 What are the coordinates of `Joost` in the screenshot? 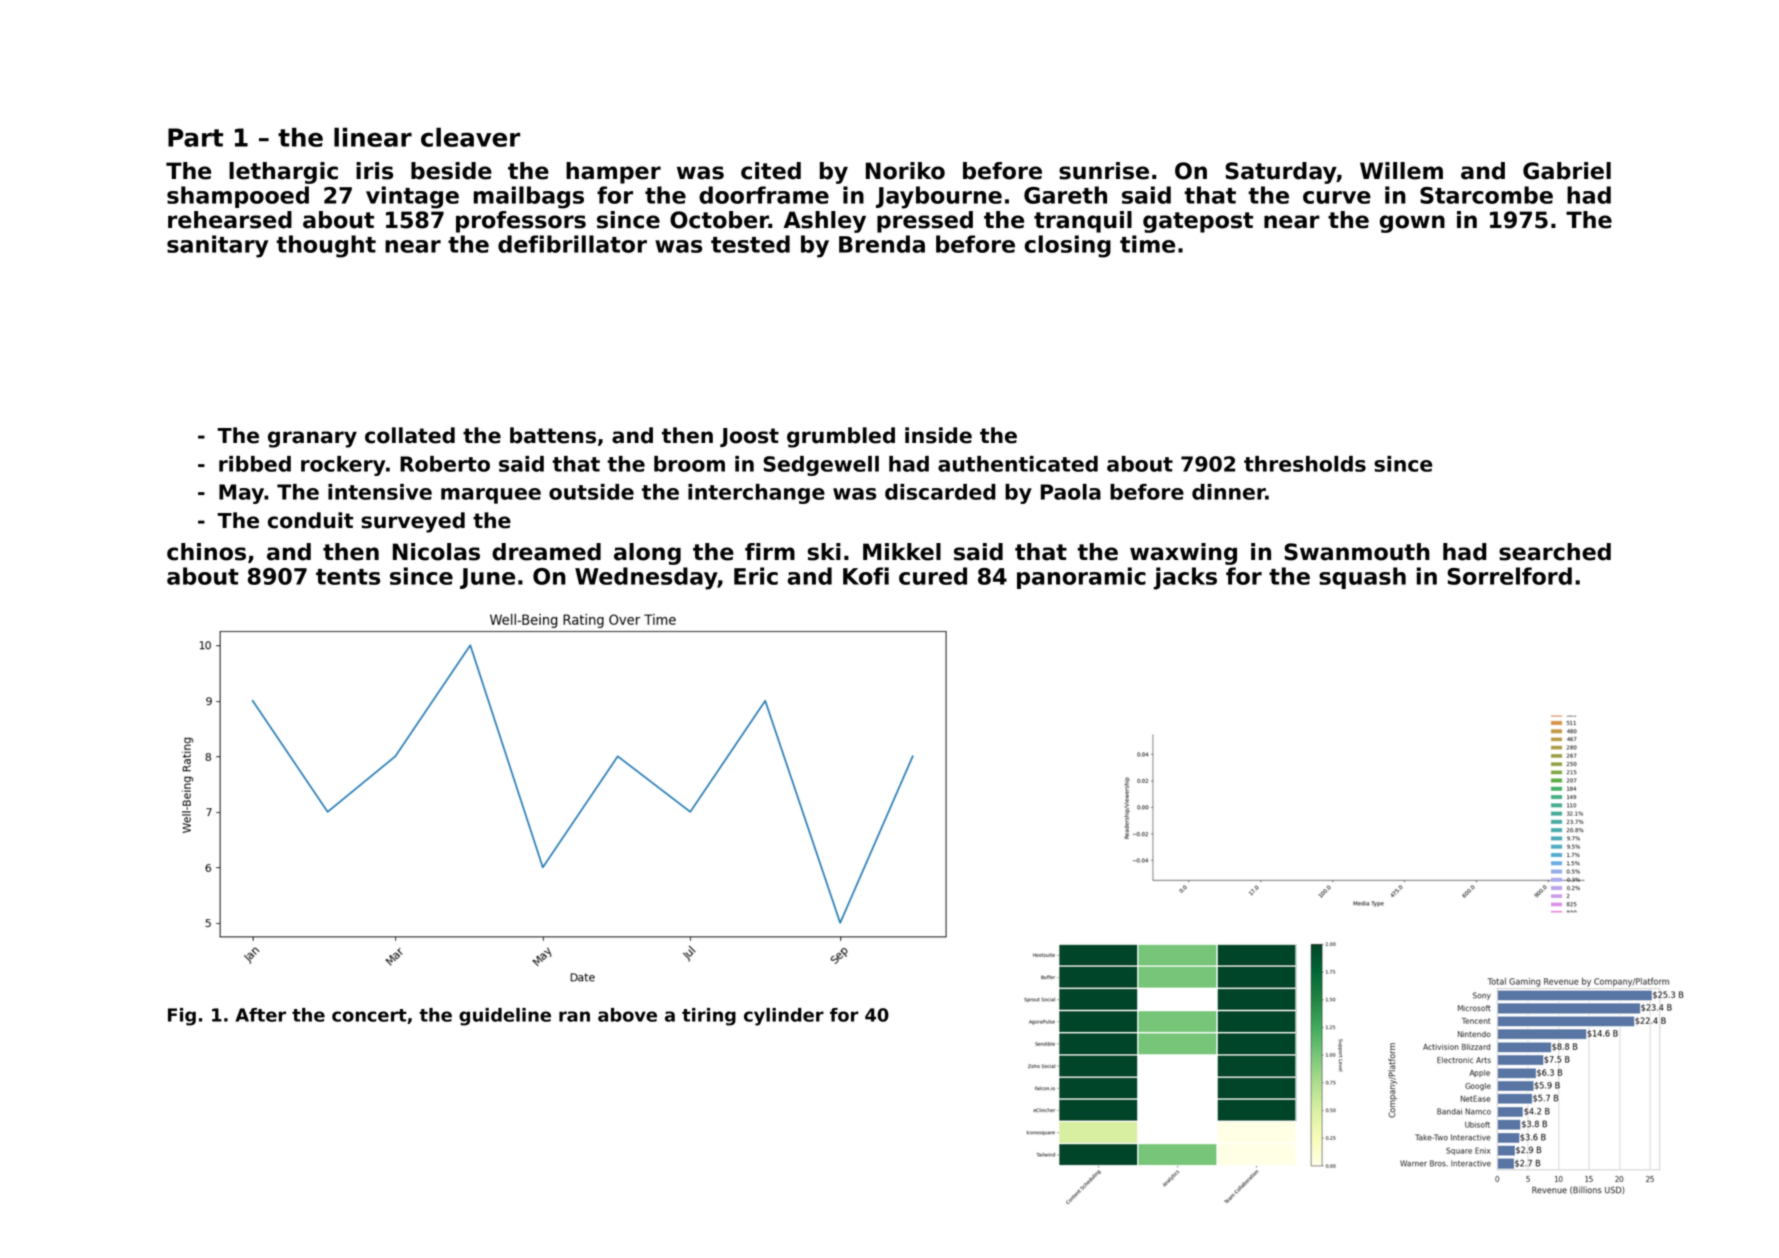 It's located at (749, 437).
